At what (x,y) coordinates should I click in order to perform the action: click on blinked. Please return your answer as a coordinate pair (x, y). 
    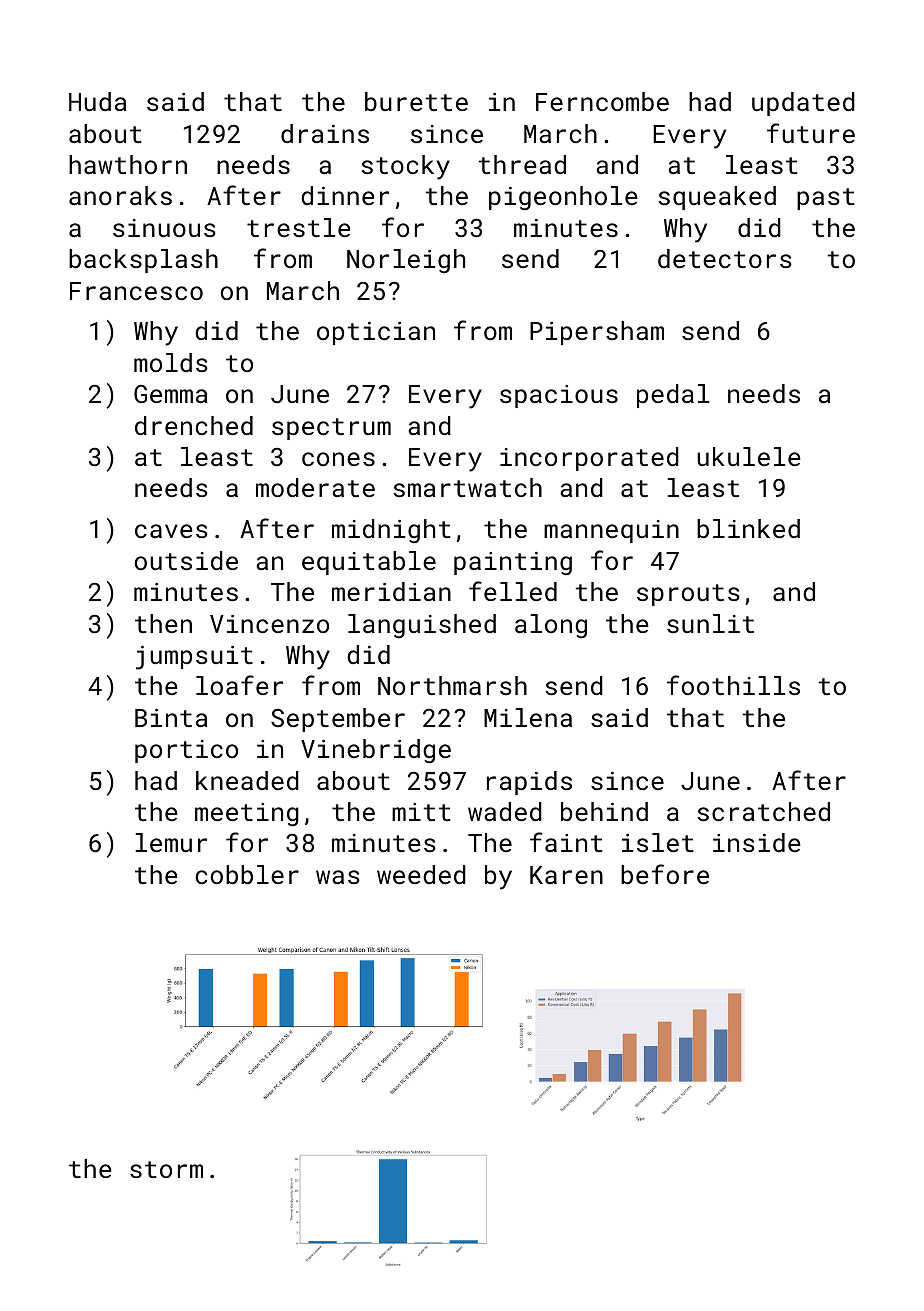
    Looking at the image, I should click on (748, 528).
